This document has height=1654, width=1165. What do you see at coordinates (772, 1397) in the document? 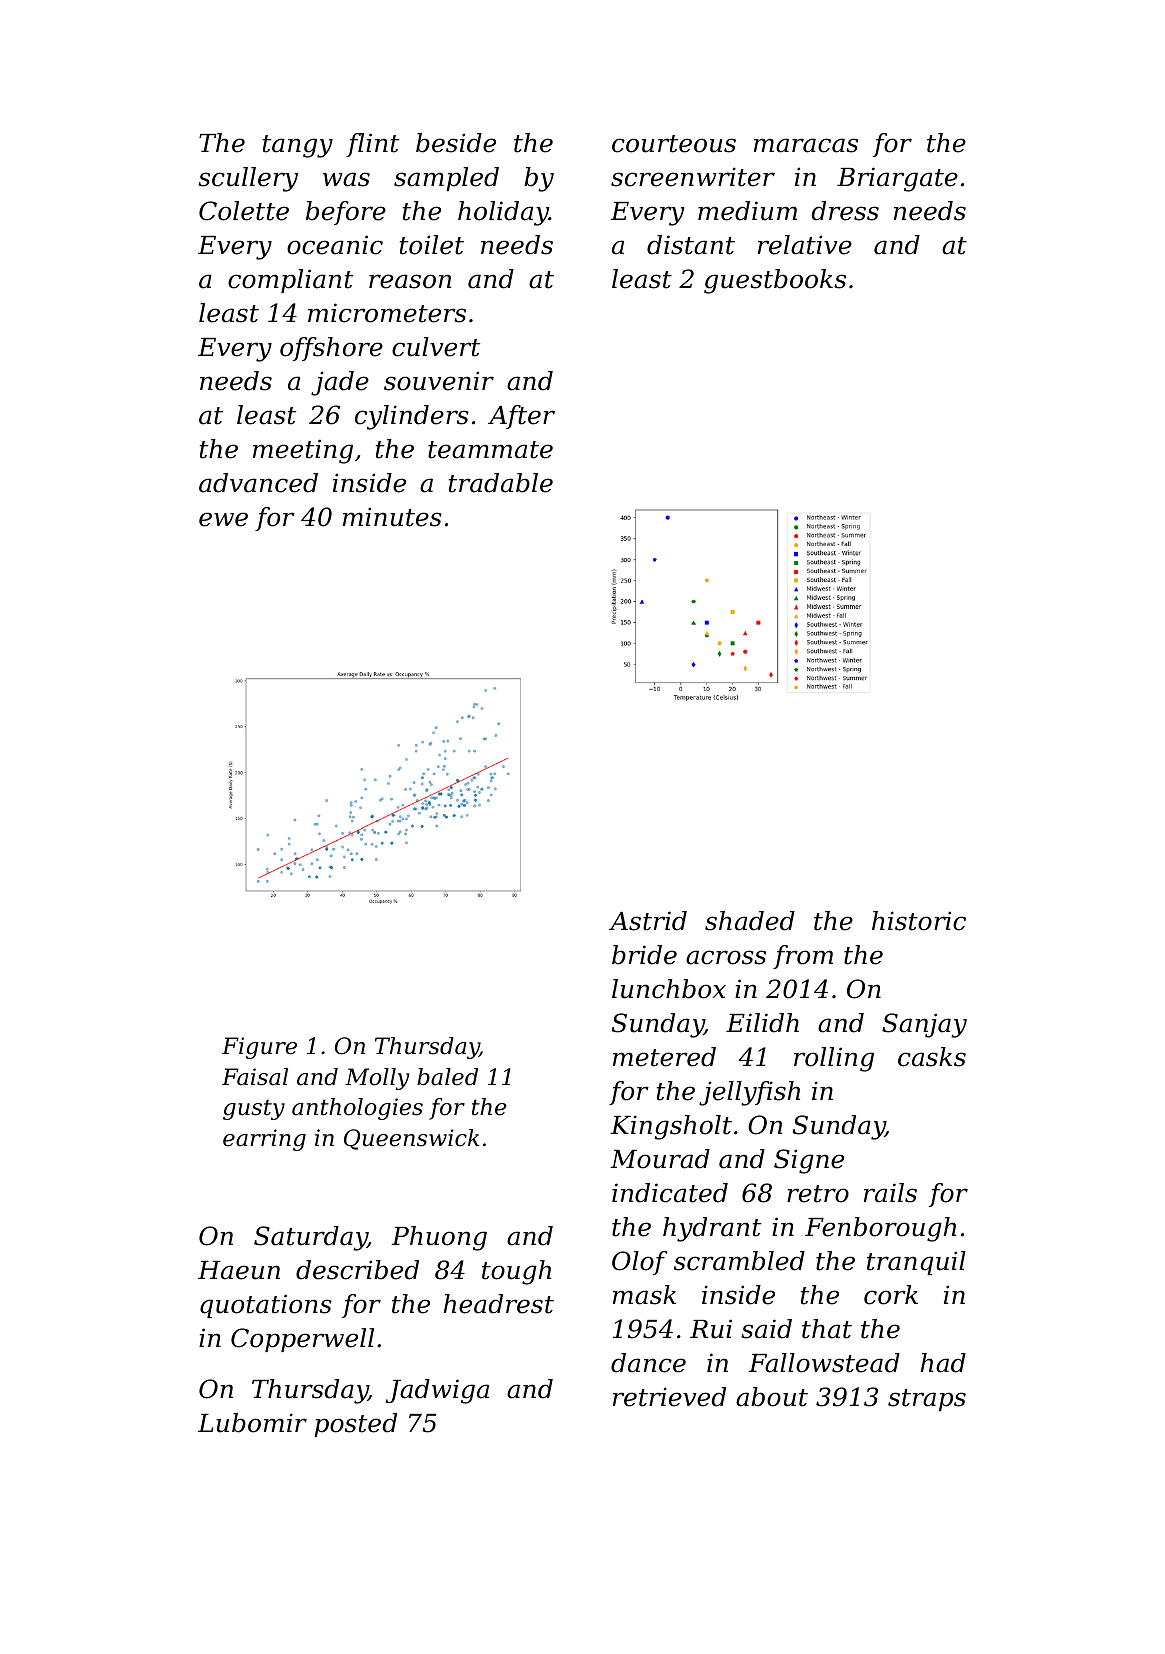
I see `about` at bounding box center [772, 1397].
